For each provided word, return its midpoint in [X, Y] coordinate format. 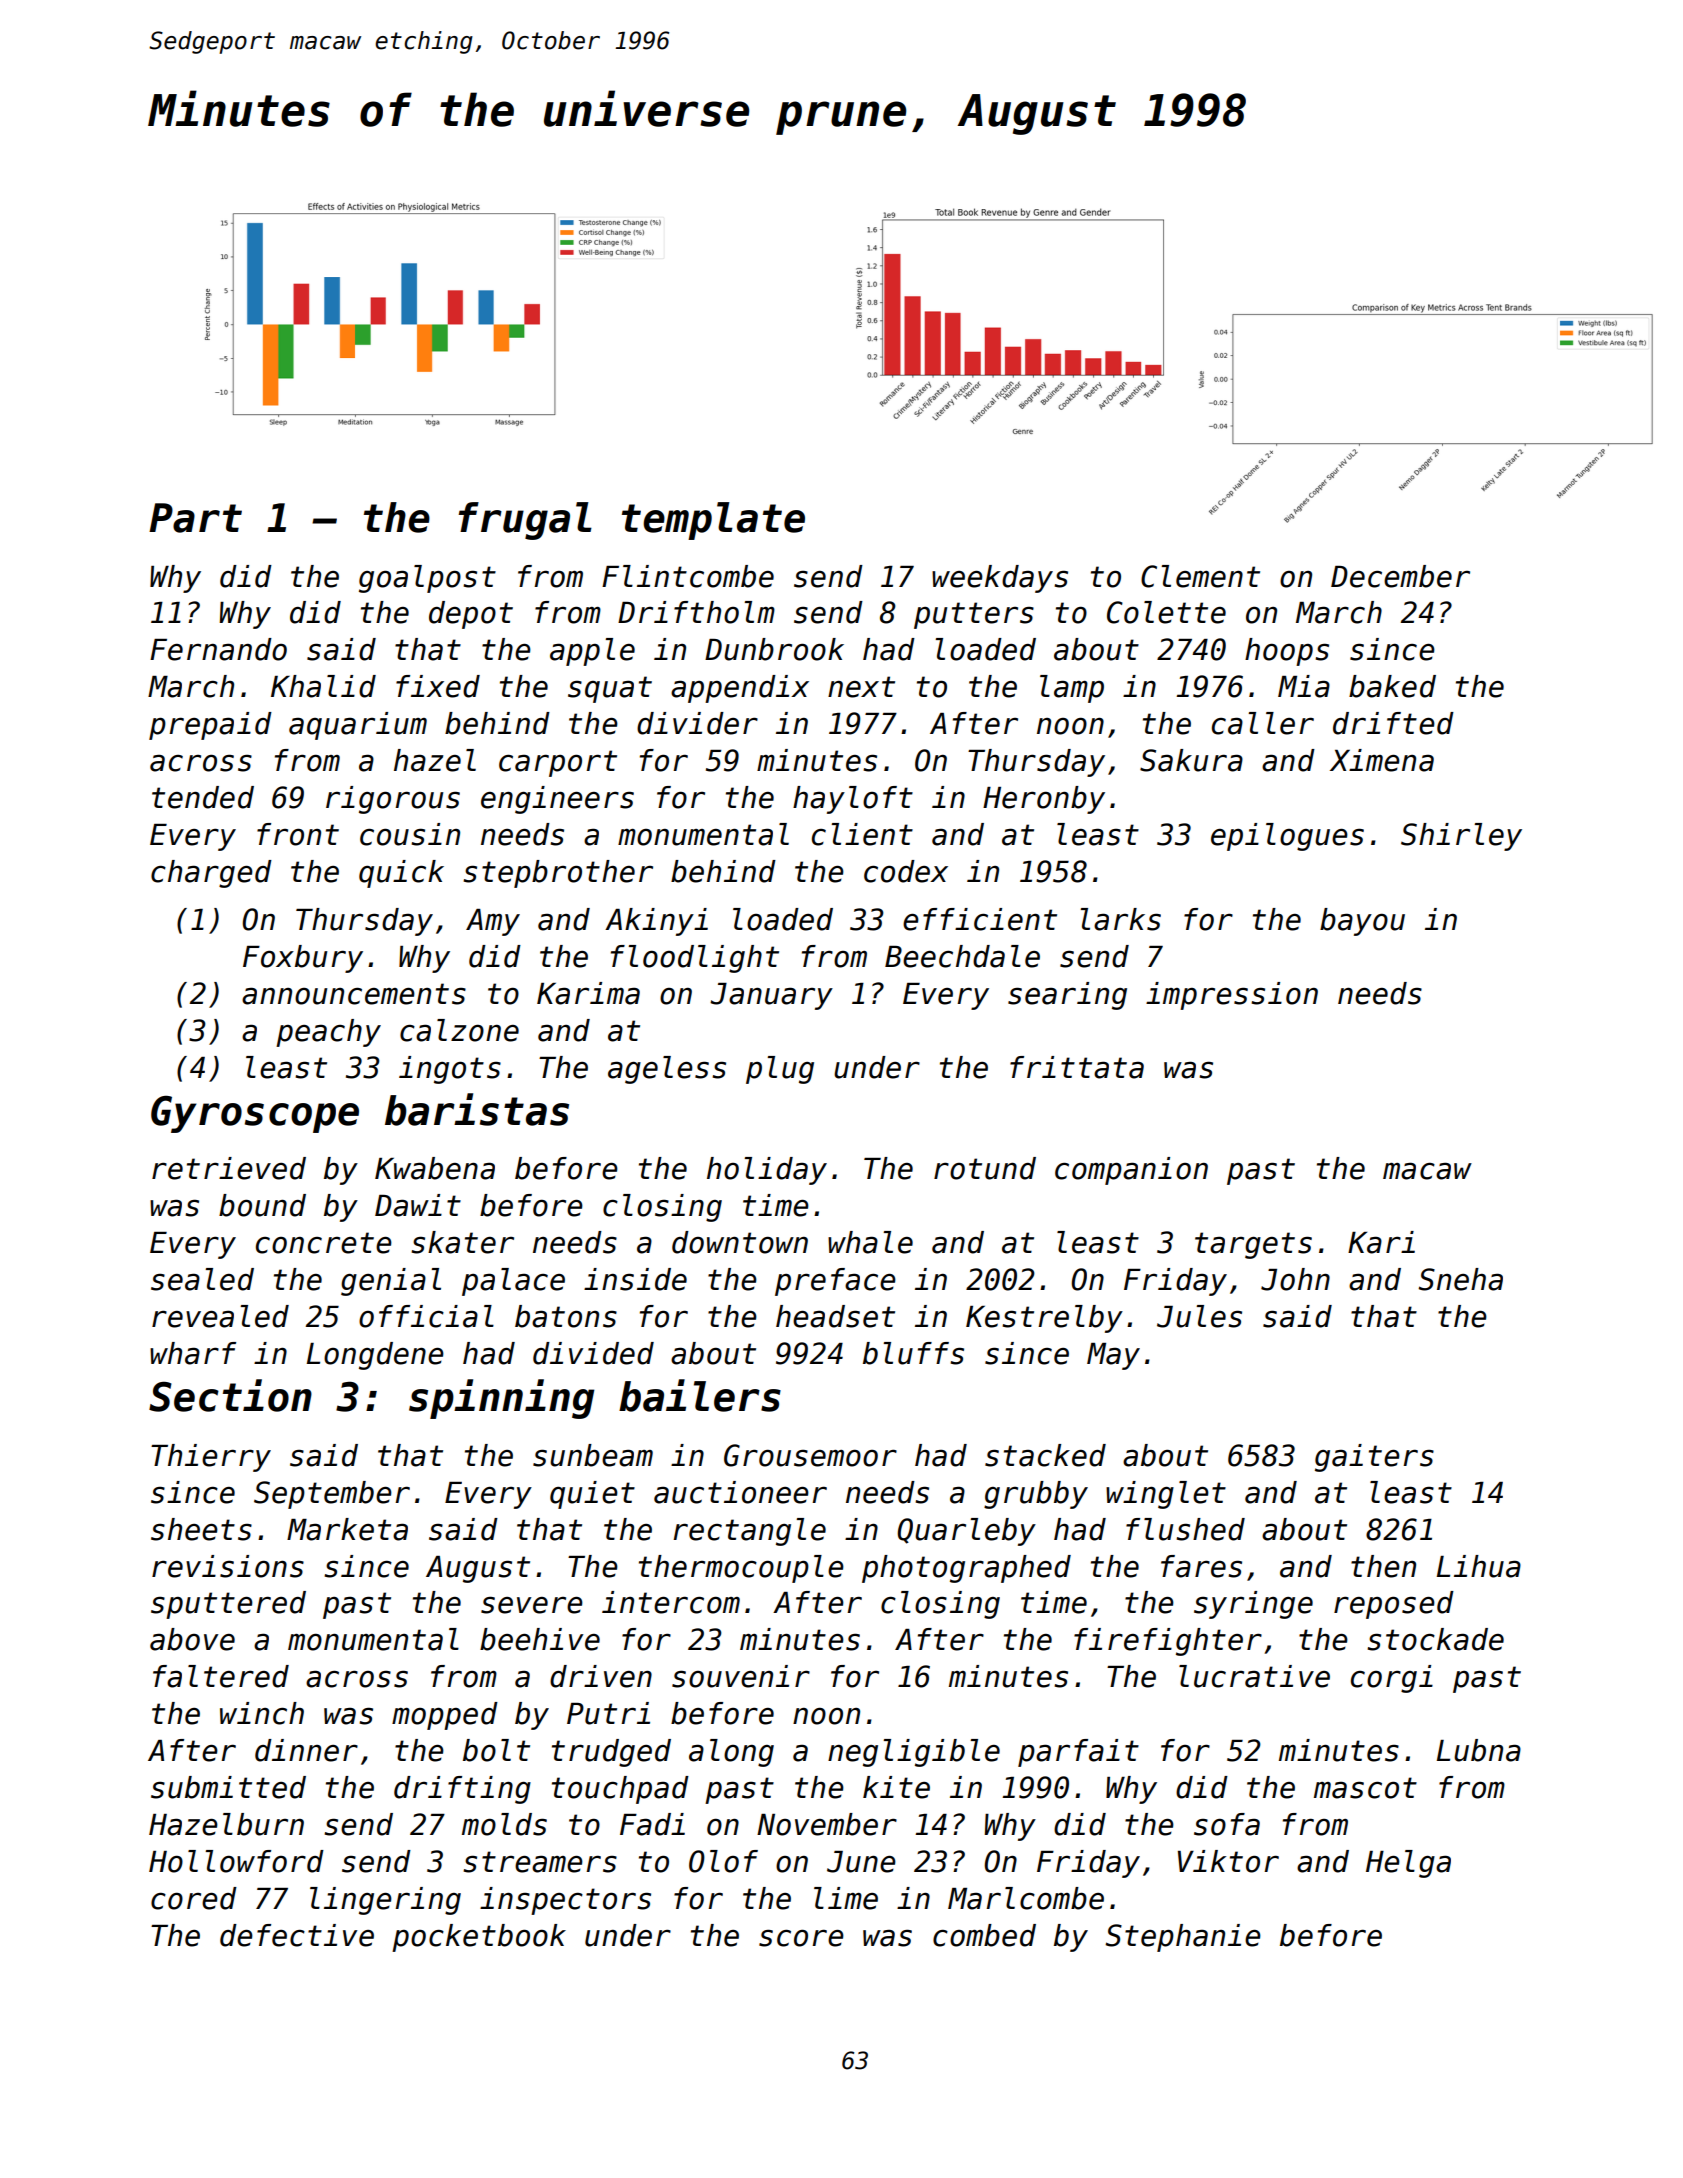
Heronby [1044, 800]
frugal [525, 521]
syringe [1253, 1605]
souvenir [741, 1676]
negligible [914, 1753]
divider [697, 723]
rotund [985, 1168]
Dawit [418, 1205]
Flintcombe [688, 576]
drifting [462, 1790]
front [298, 834]
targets [1253, 1245]
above [192, 1639]
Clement [1200, 576]
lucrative [1254, 1676]
